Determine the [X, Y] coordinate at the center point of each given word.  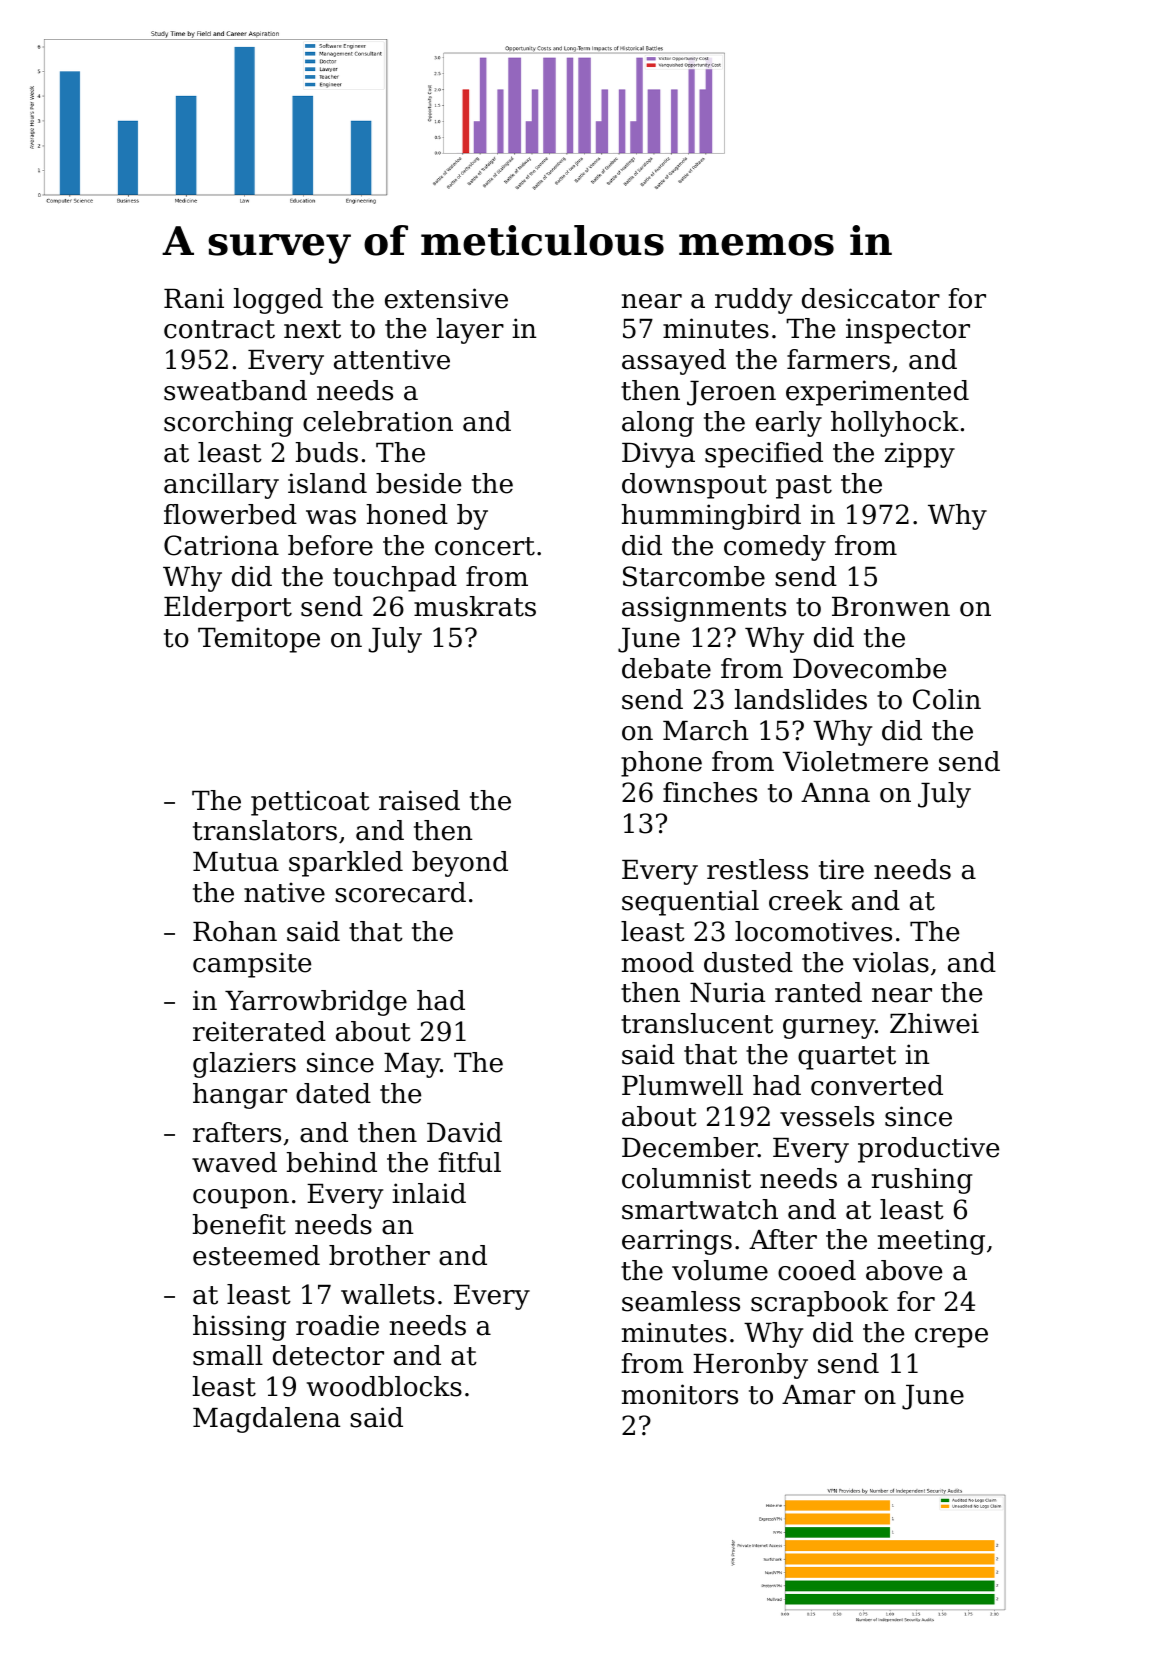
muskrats [475, 606]
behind [332, 1162]
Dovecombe [869, 668]
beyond [460, 864]
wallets [388, 1294]
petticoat [310, 803]
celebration [378, 421]
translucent [697, 1023]
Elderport [228, 609]
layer [470, 331]
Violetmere [855, 761]
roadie [337, 1325]
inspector [908, 331]
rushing [922, 1181]
